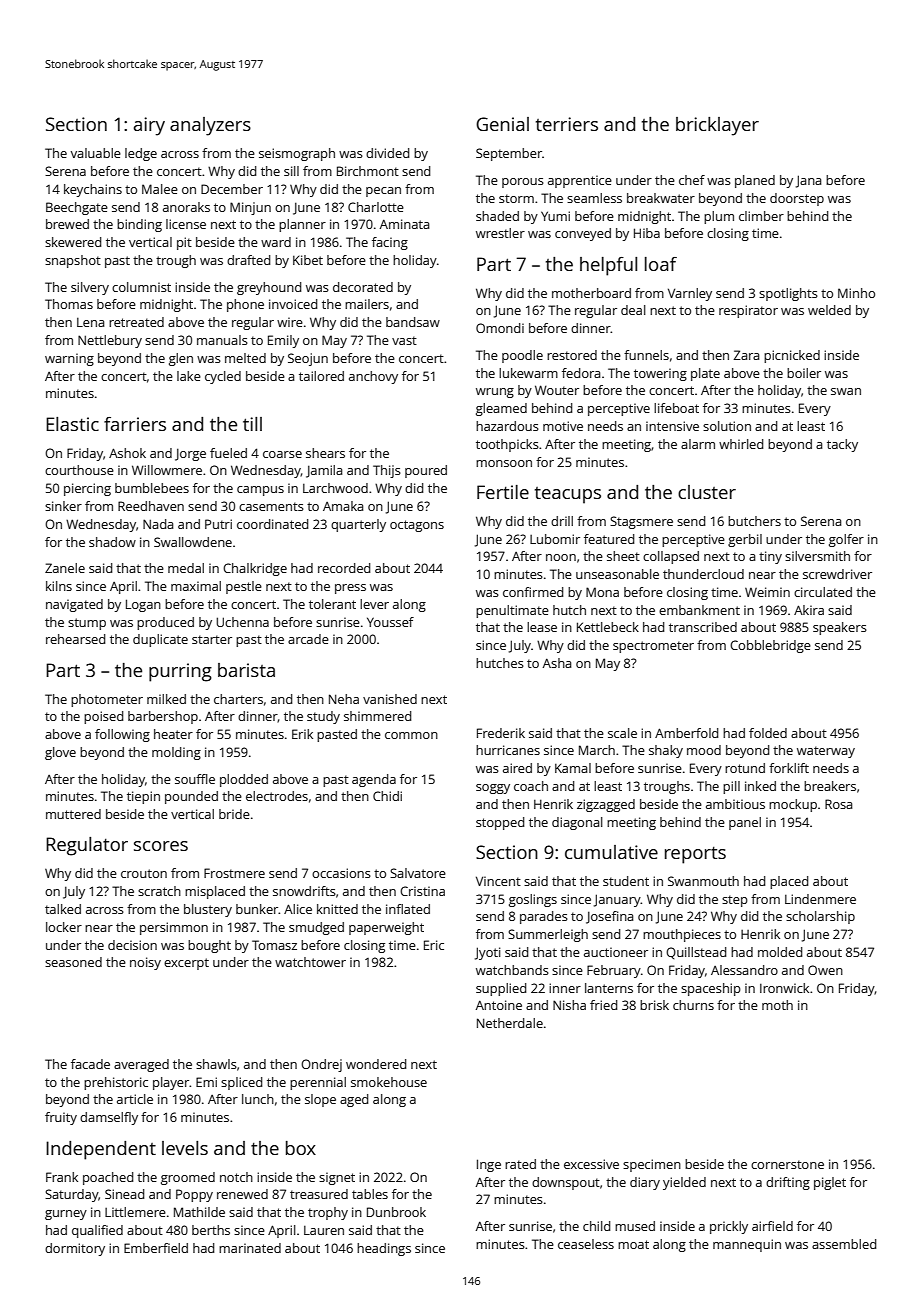  I want to click on Inge, so click(489, 1165).
